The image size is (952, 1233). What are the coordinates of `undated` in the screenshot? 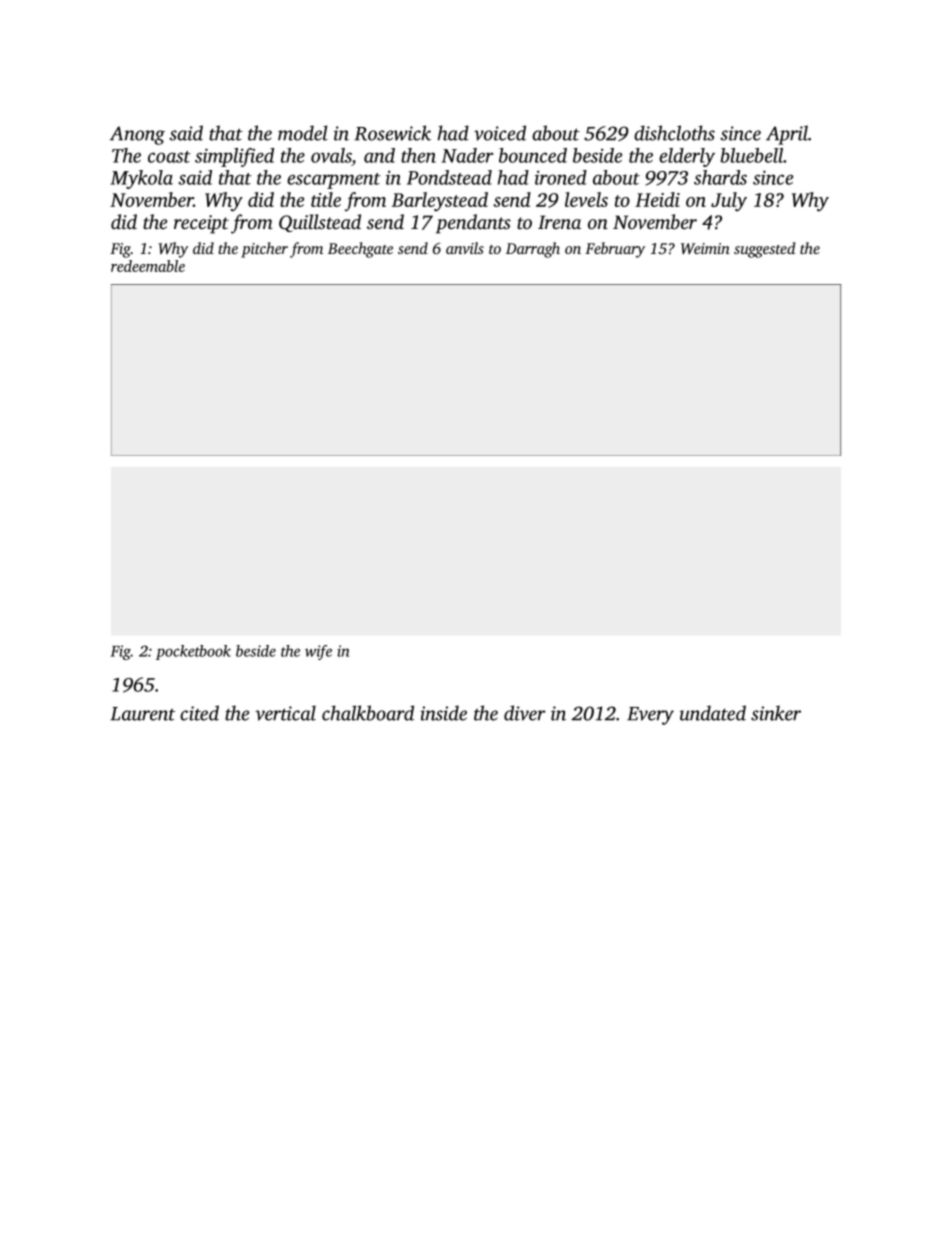 It's located at (713, 713).
